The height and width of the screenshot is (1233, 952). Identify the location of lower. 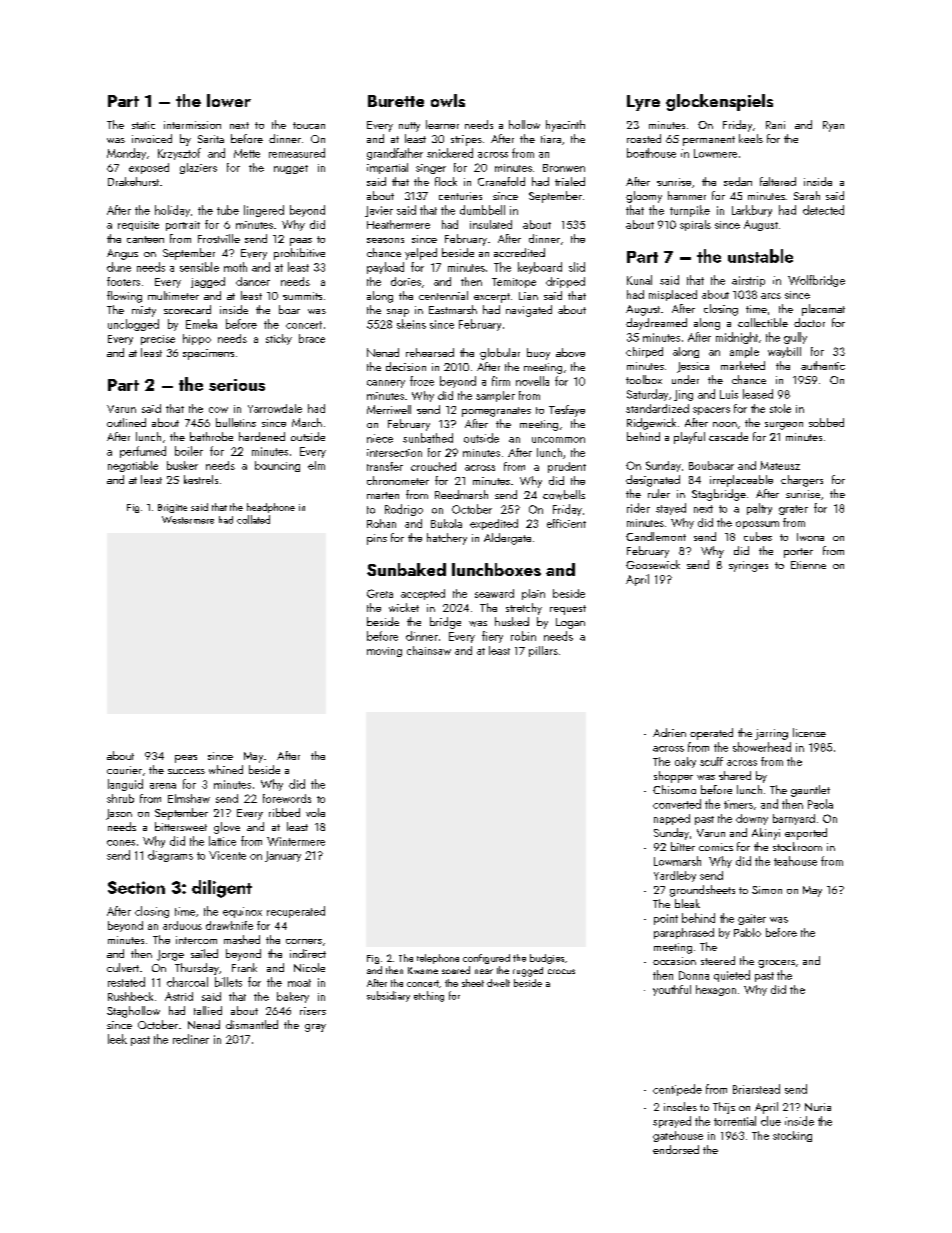
(229, 100).
